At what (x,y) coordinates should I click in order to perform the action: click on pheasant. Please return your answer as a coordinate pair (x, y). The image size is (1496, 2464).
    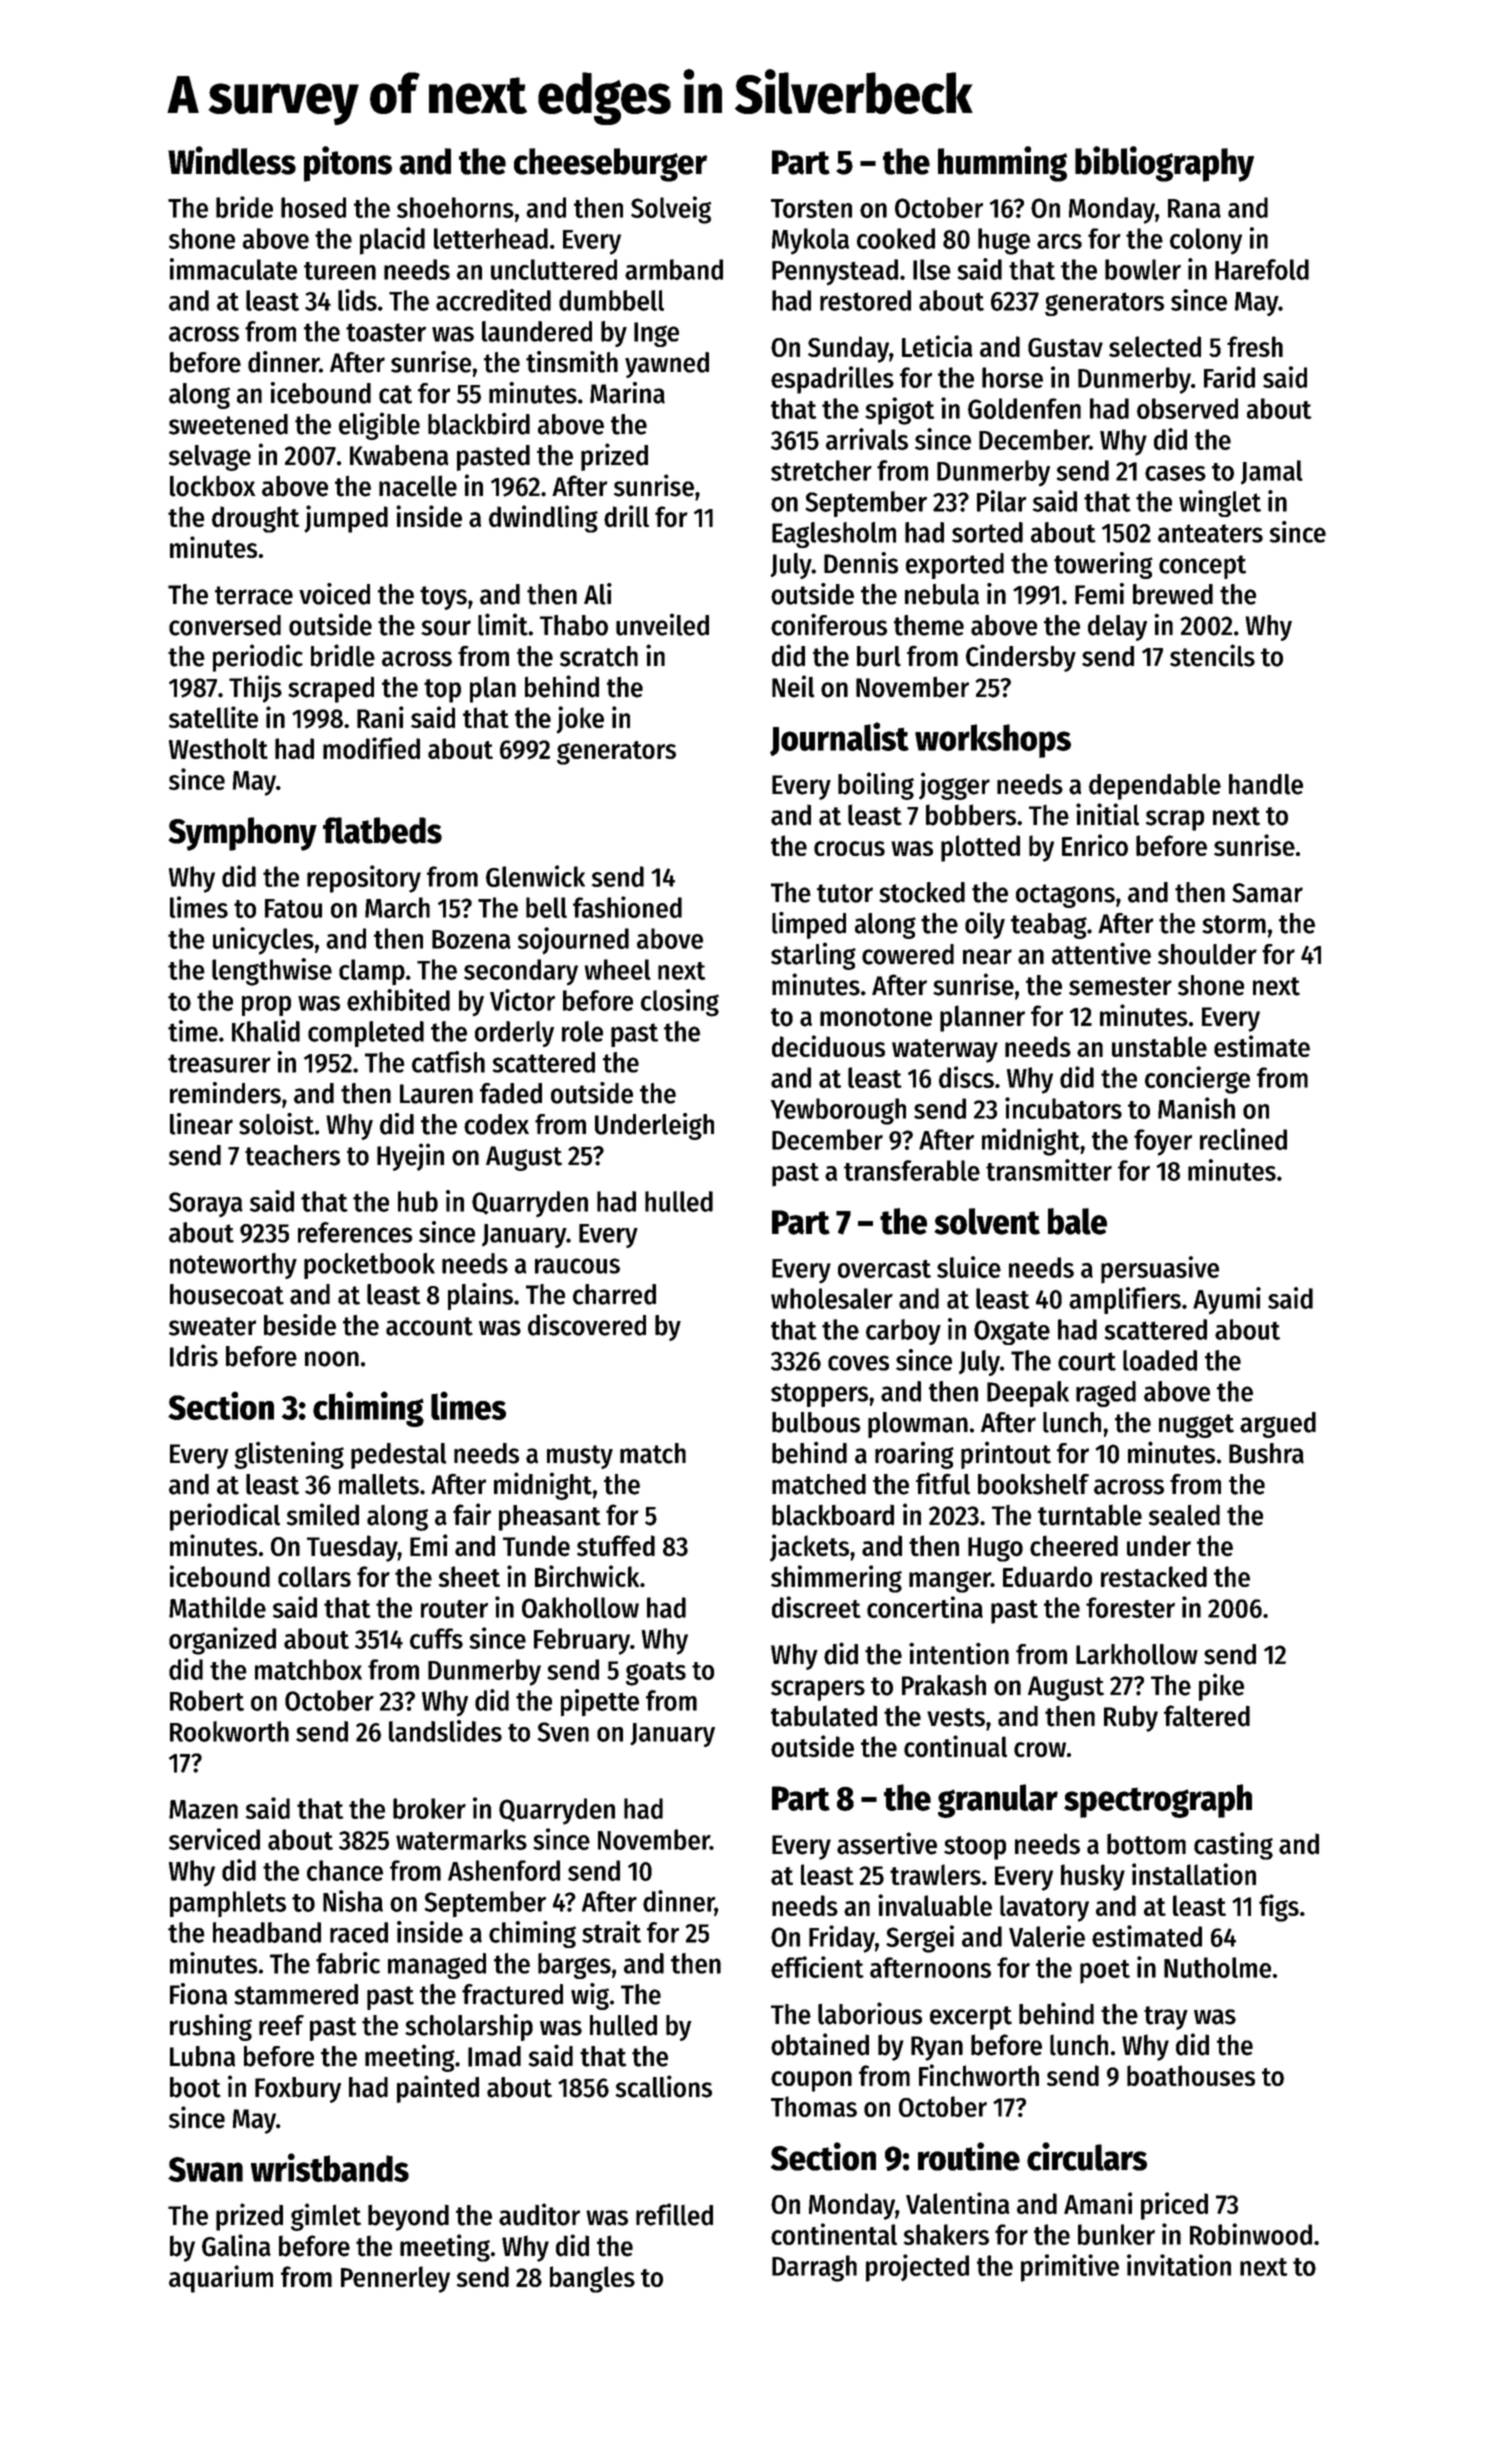
    Looking at the image, I should click on (549, 1518).
